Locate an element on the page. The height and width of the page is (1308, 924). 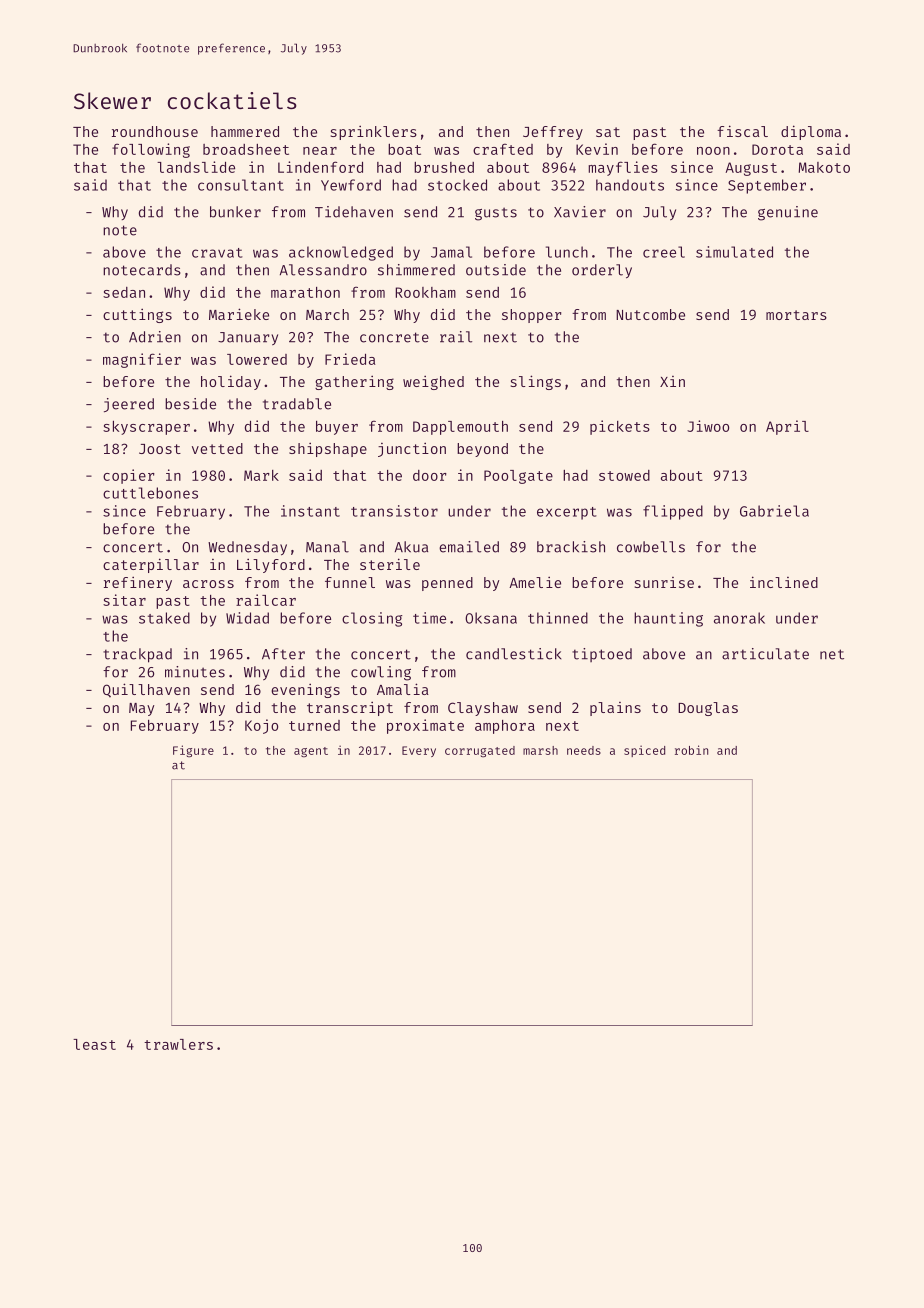
least is located at coordinates (94, 1044).
